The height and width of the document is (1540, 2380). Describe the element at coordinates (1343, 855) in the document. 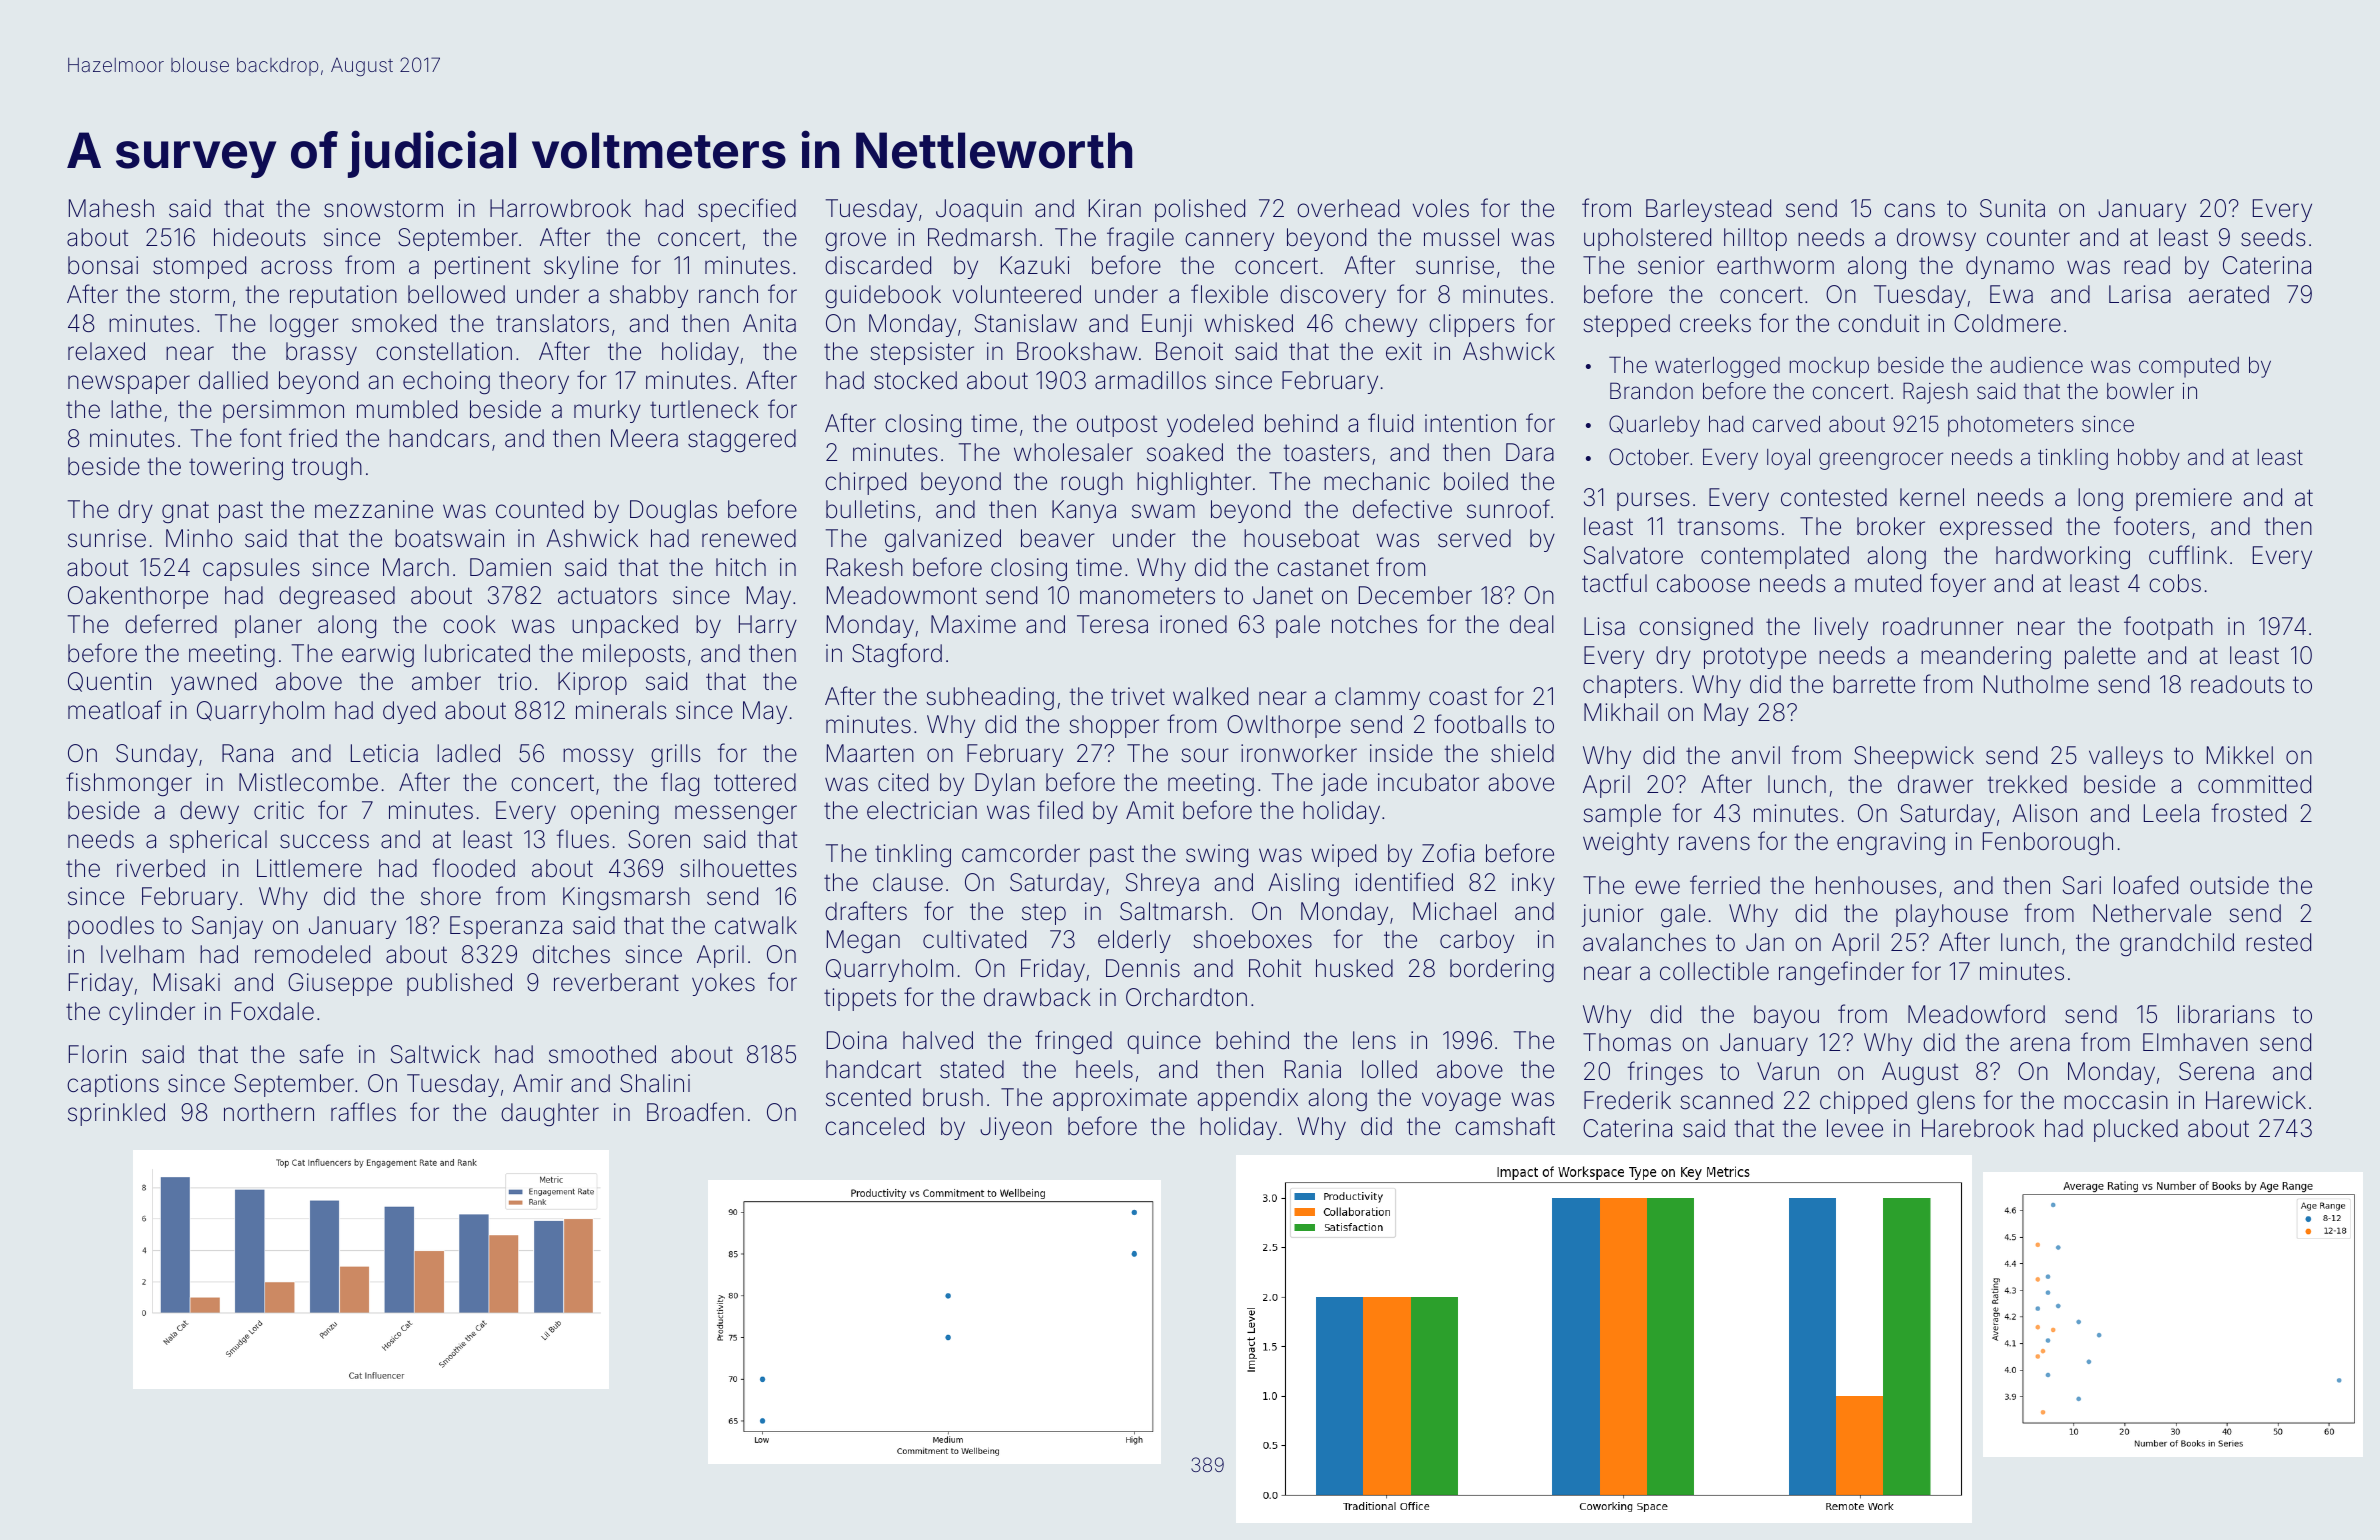

I see `wiped` at that location.
